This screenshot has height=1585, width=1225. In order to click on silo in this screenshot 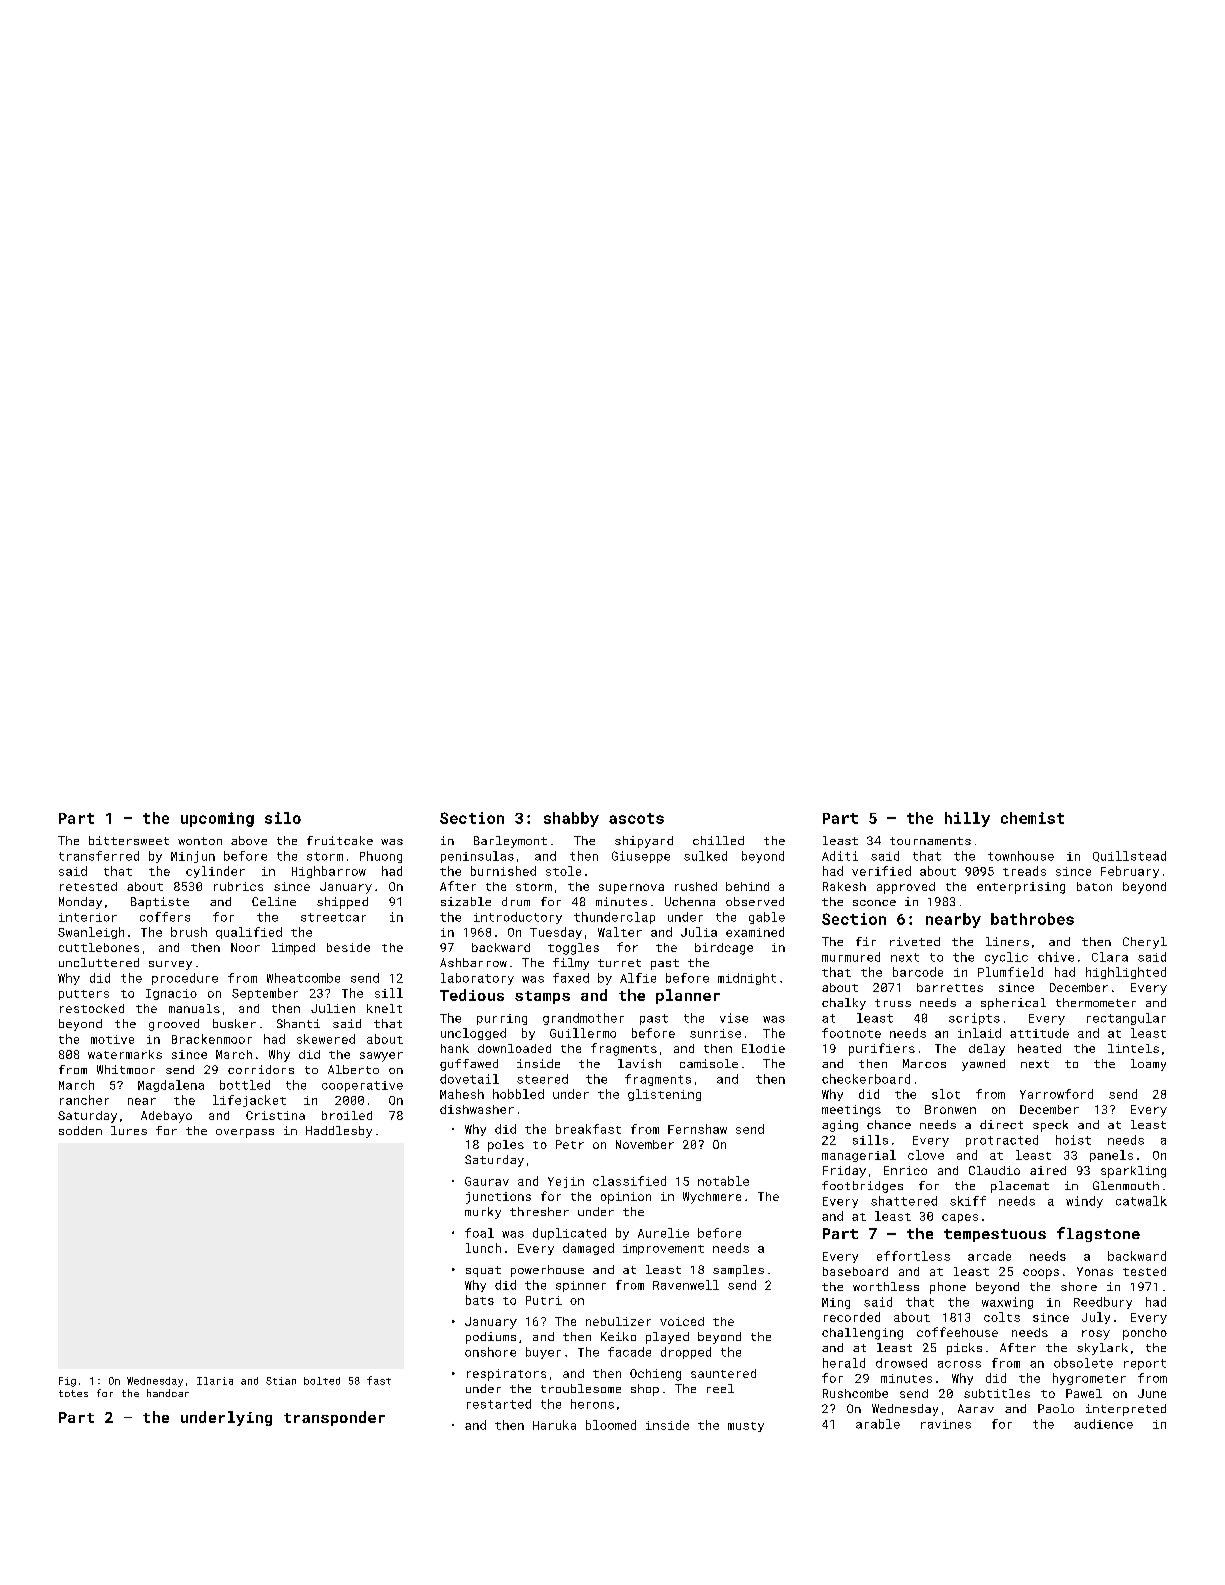, I will do `click(283, 818)`.
